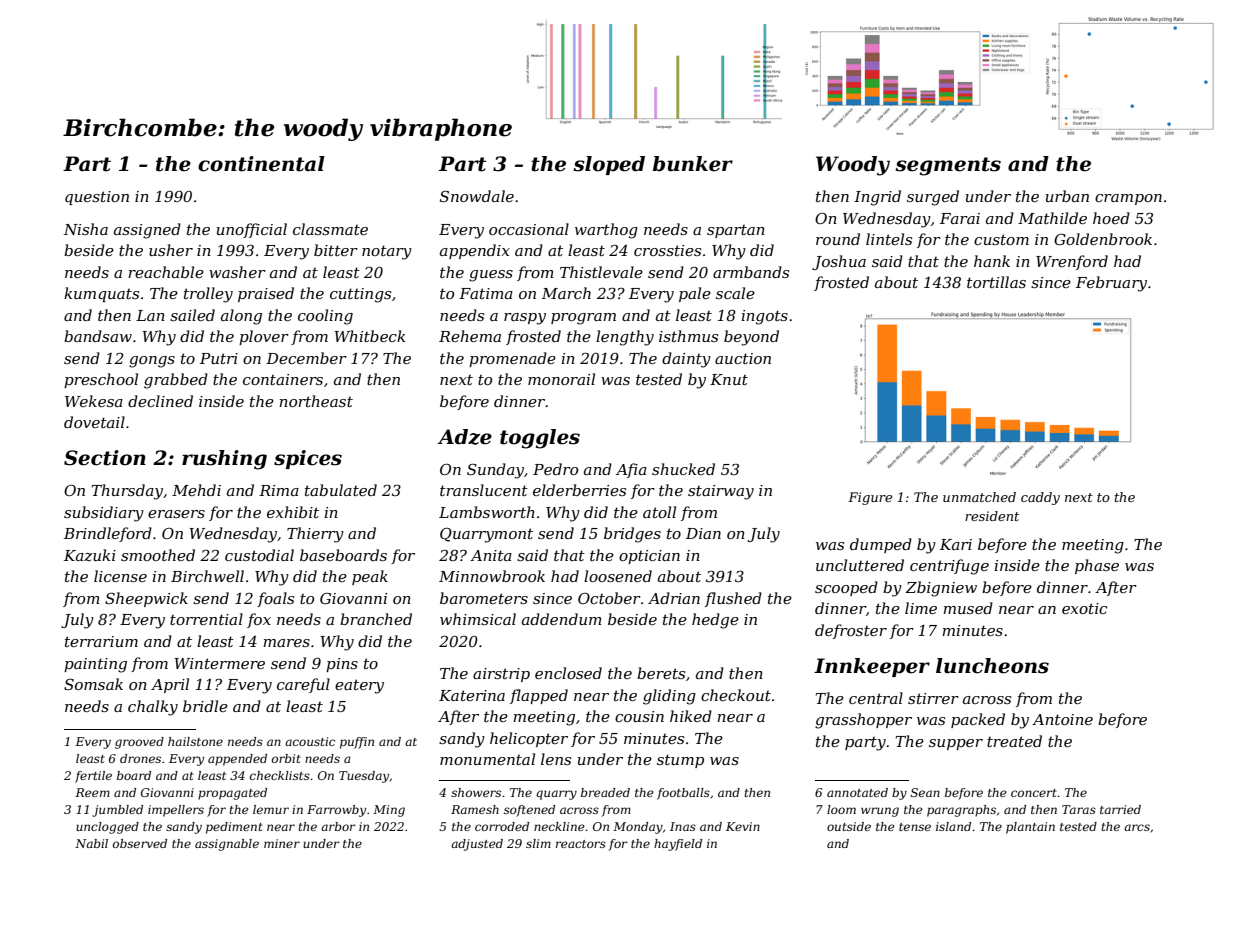  Describe the element at coordinates (261, 164) in the screenshot. I see `continental` at that location.
